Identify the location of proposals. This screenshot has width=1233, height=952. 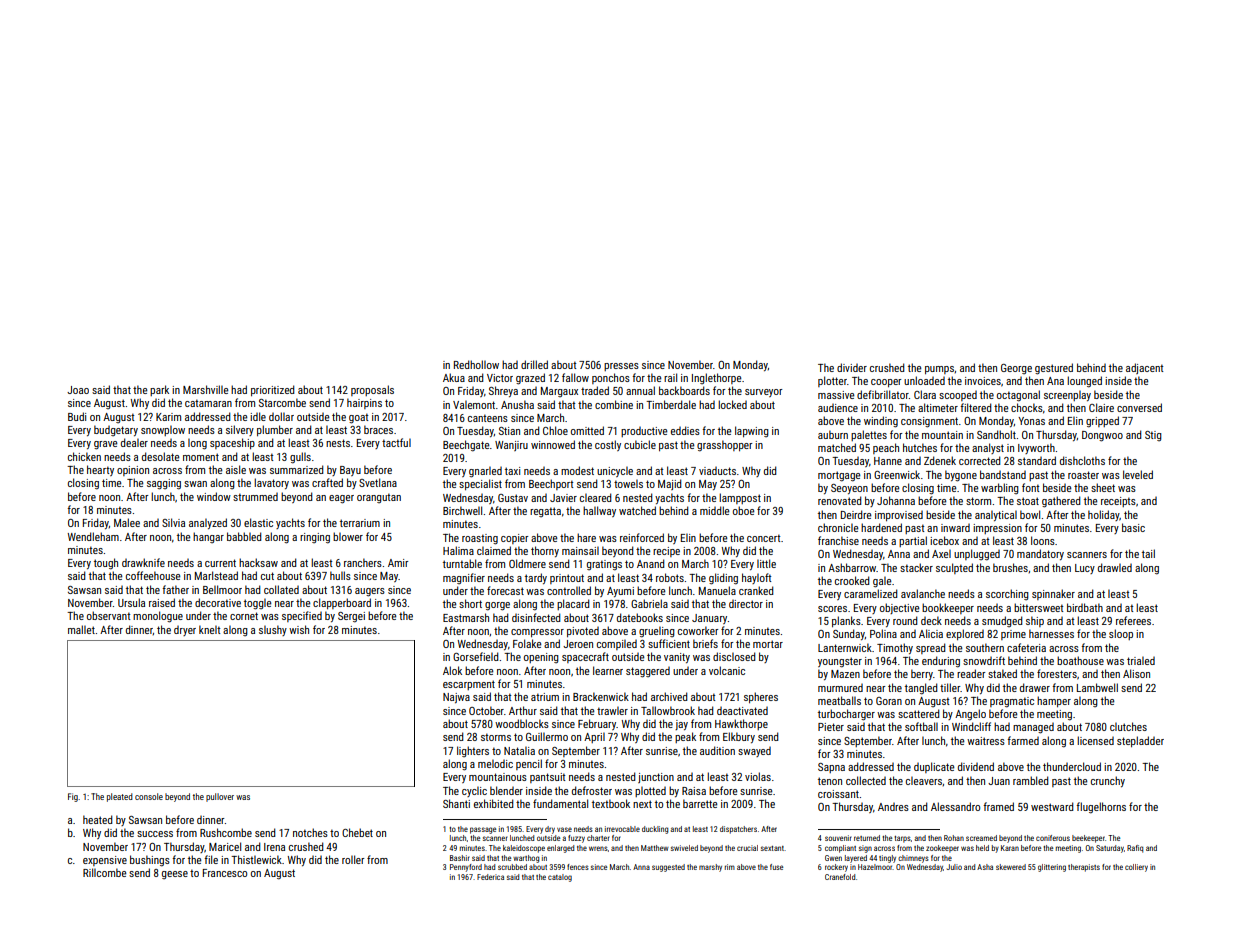
(372, 390).
